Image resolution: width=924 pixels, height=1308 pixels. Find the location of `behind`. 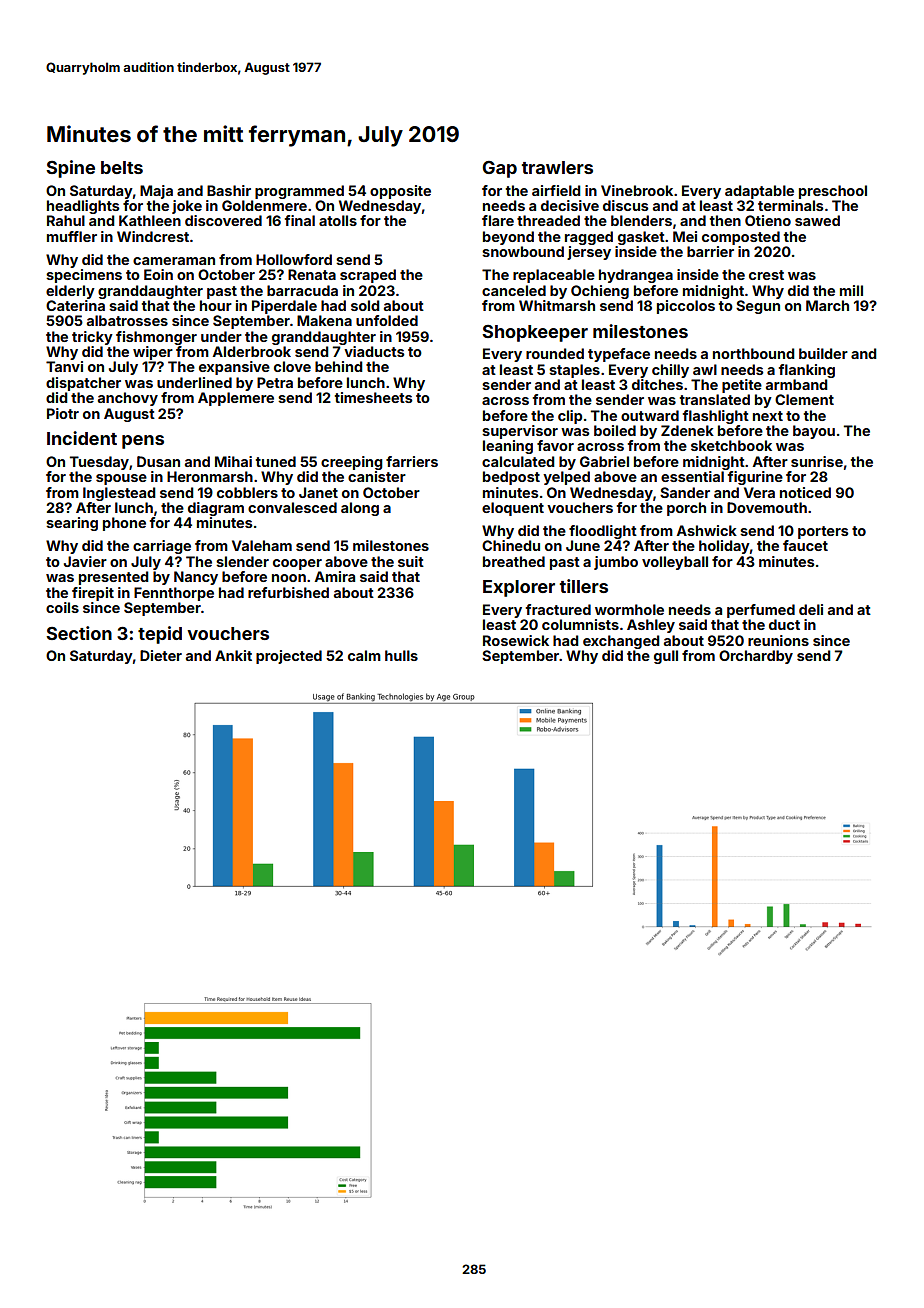

behind is located at coordinates (338, 366).
